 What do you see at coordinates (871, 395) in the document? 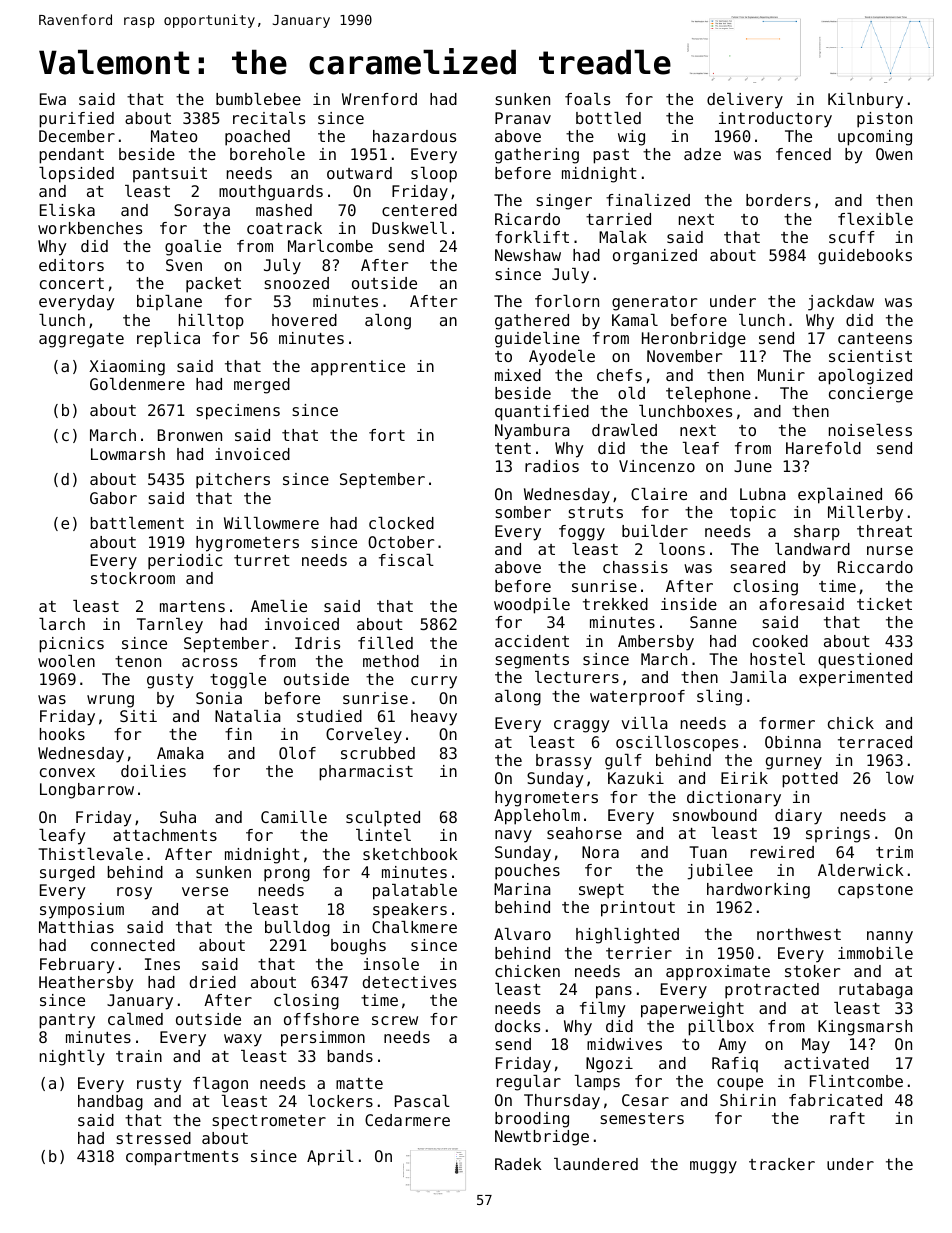
I see `concierge` at bounding box center [871, 395].
